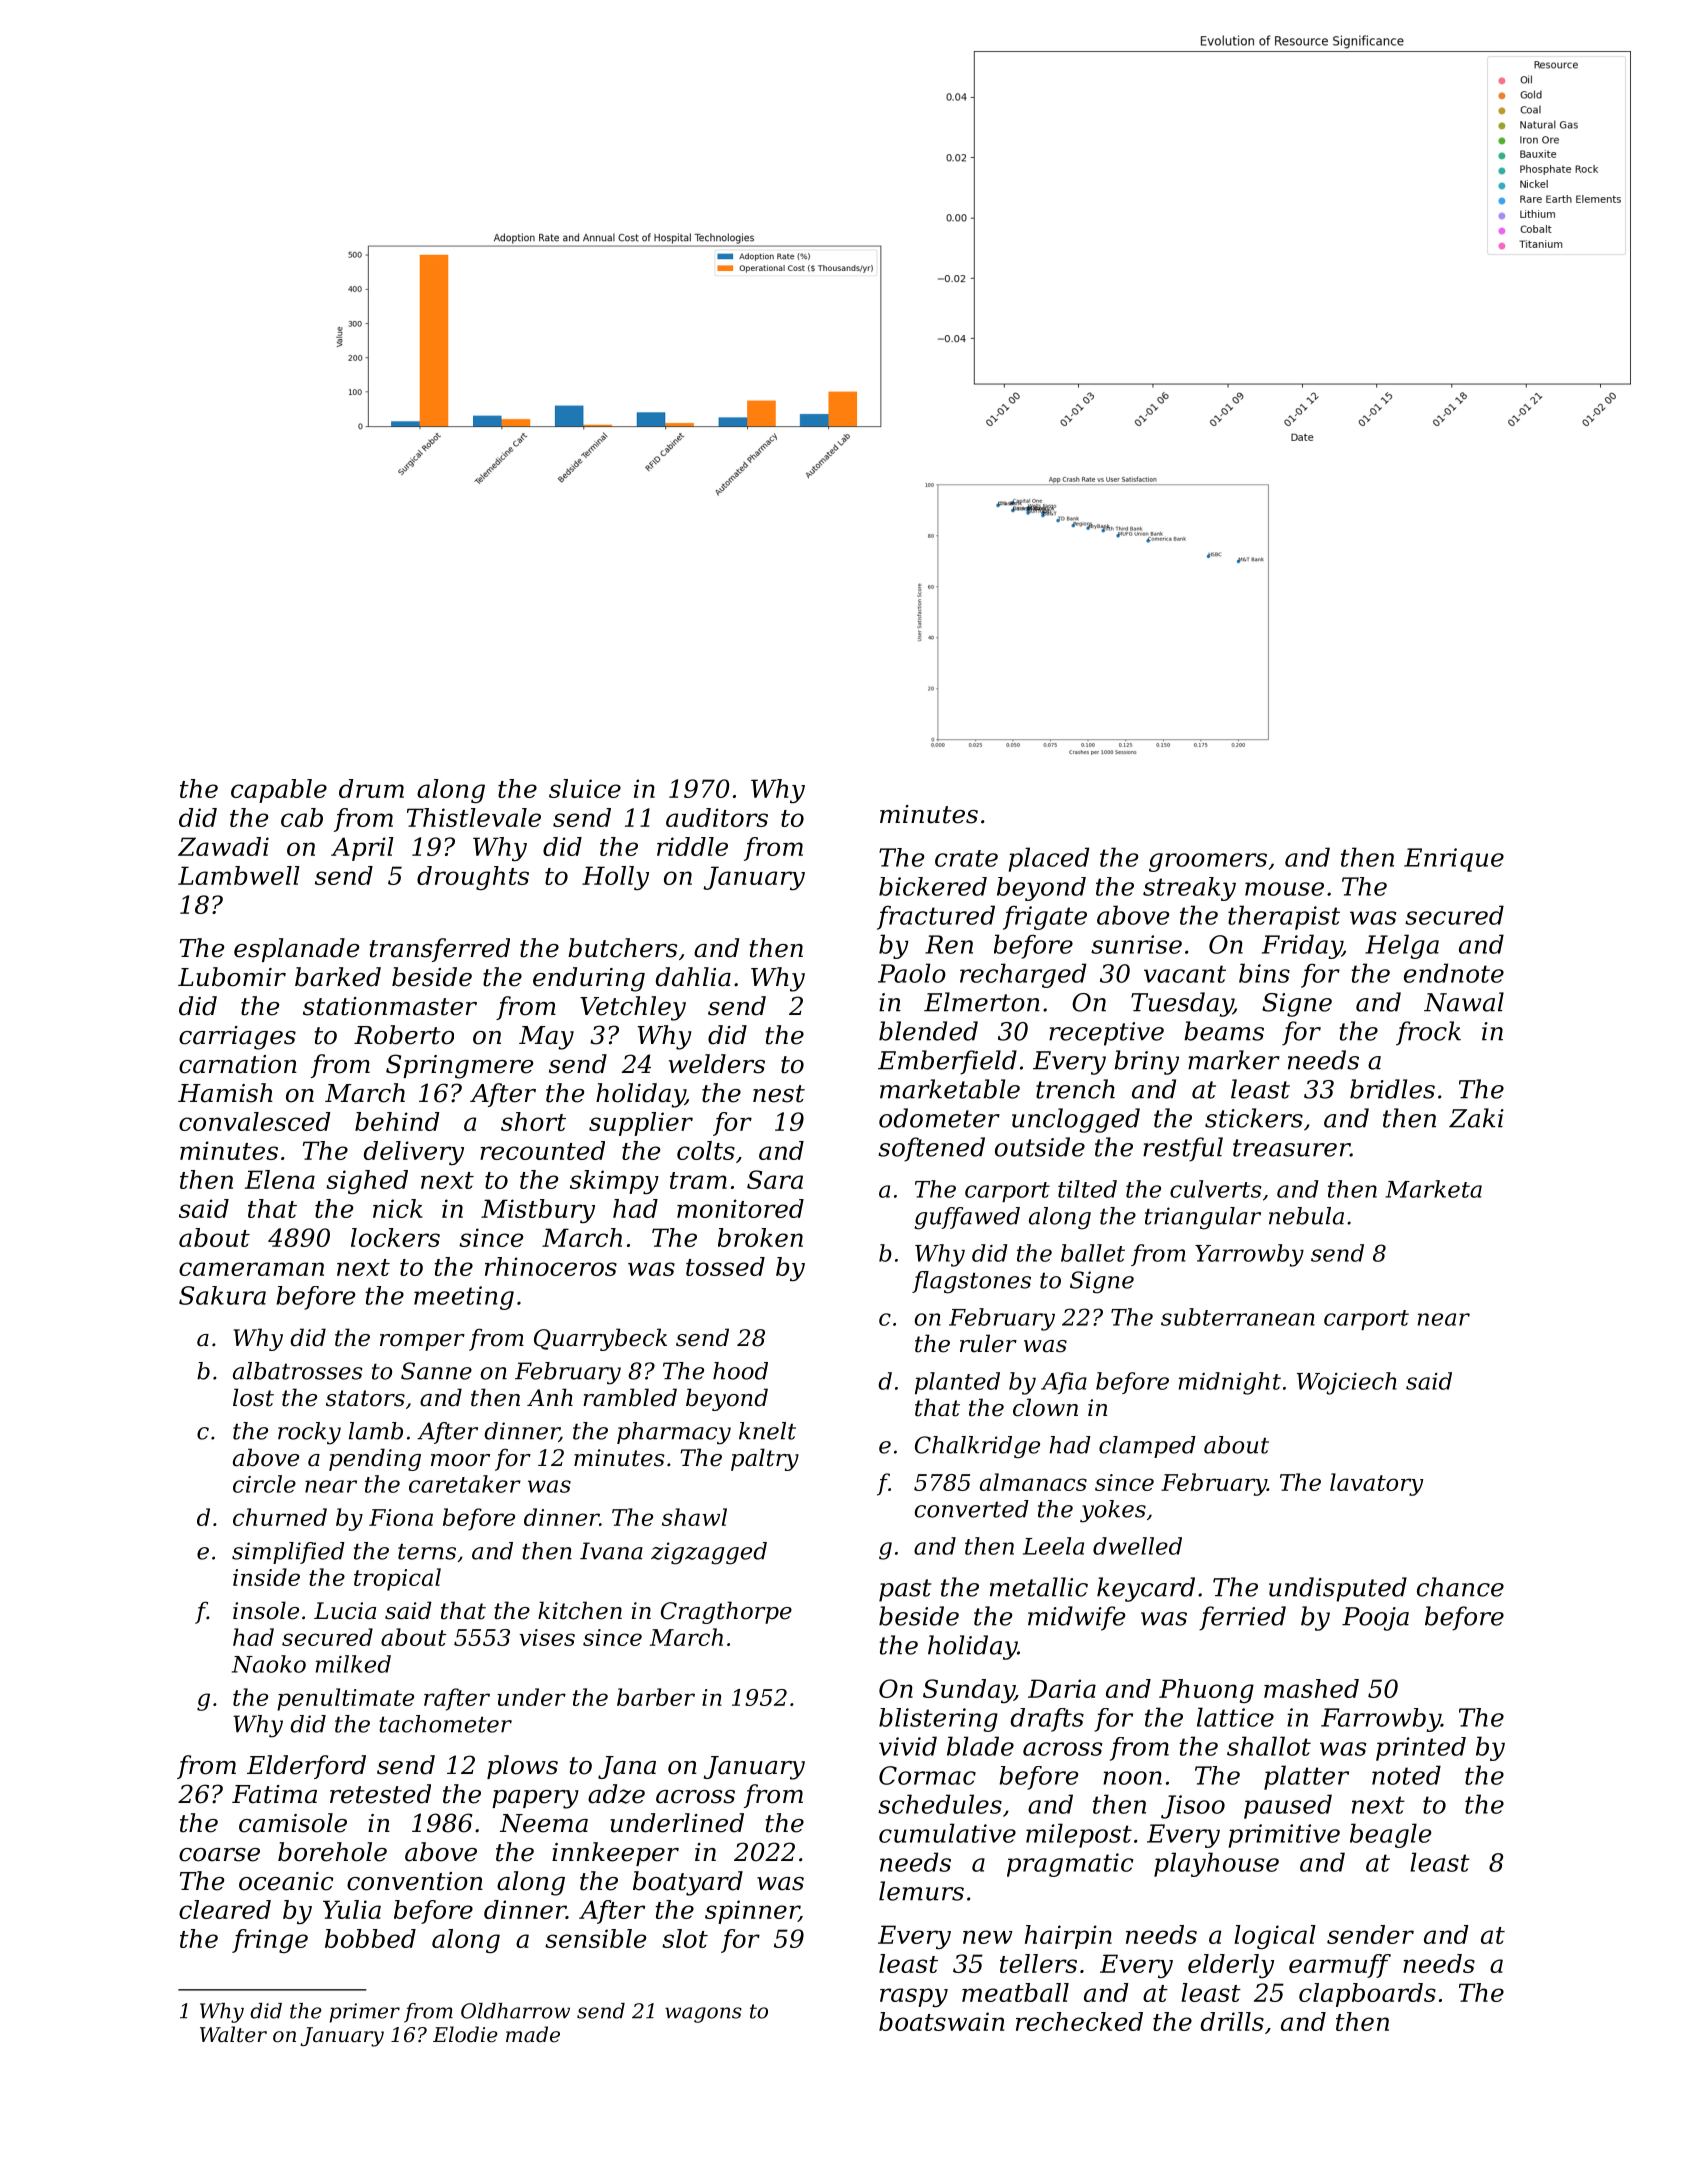 The image size is (1683, 2178). I want to click on albatrosses, so click(298, 1371).
